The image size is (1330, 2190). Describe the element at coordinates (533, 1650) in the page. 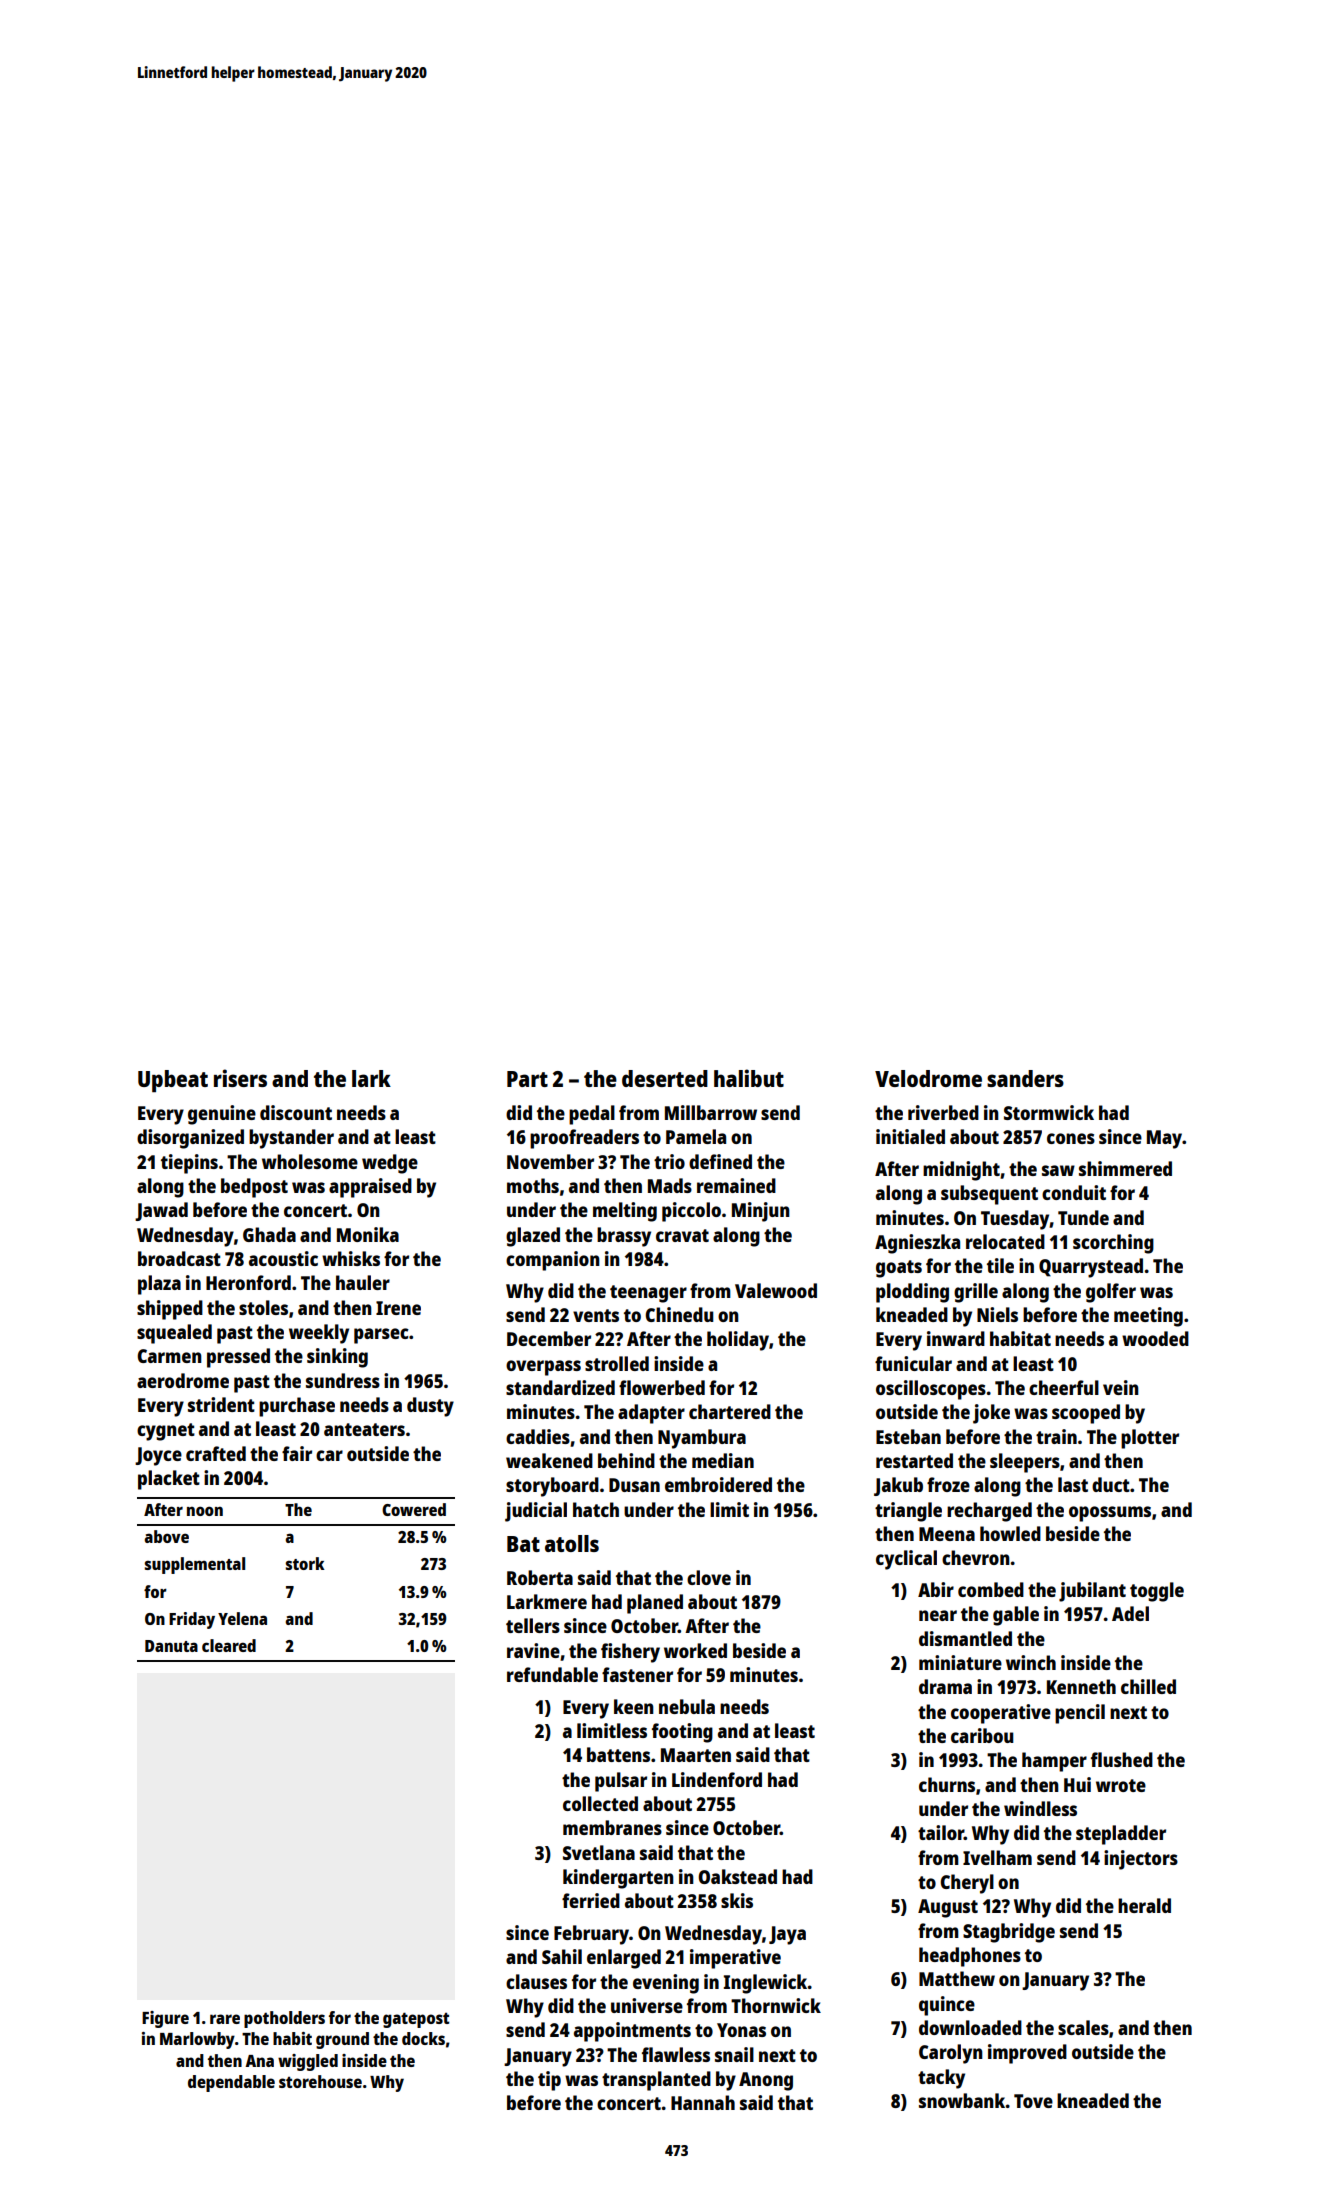

I see `ravine` at that location.
